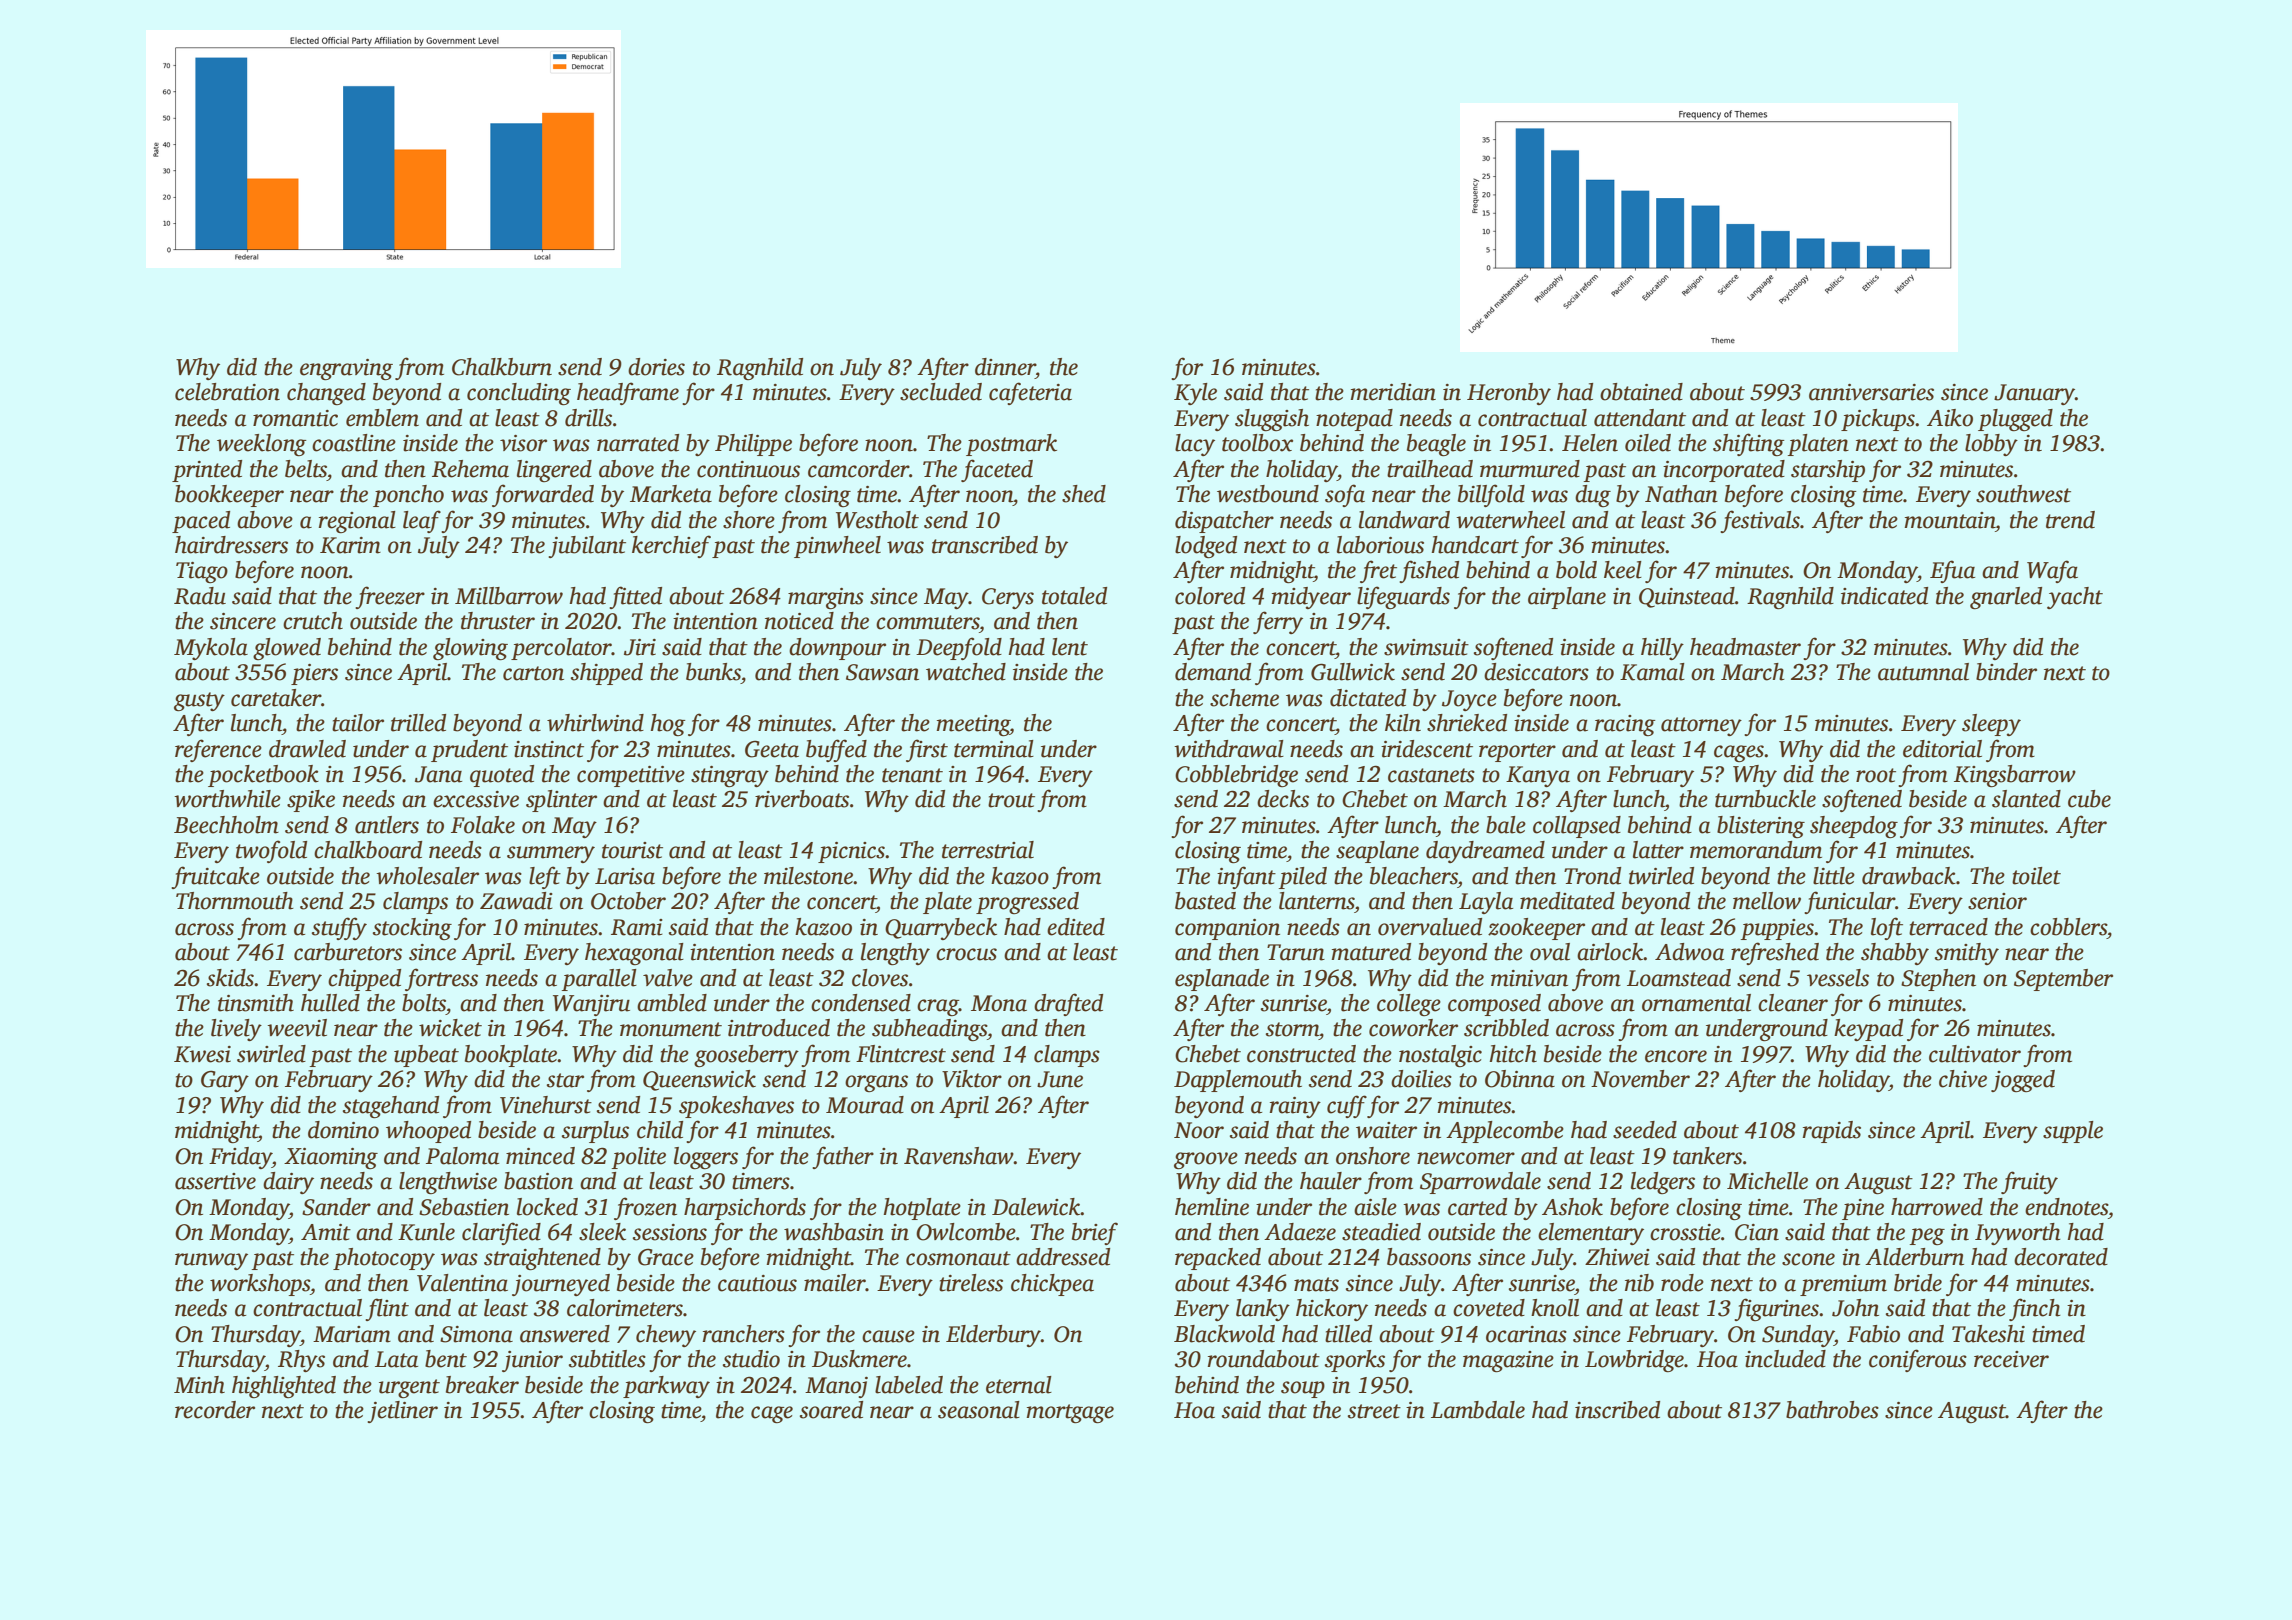 Image resolution: width=2292 pixels, height=1620 pixels. Describe the element at coordinates (1832, 1410) in the page. I see `bathrobes` at that location.
